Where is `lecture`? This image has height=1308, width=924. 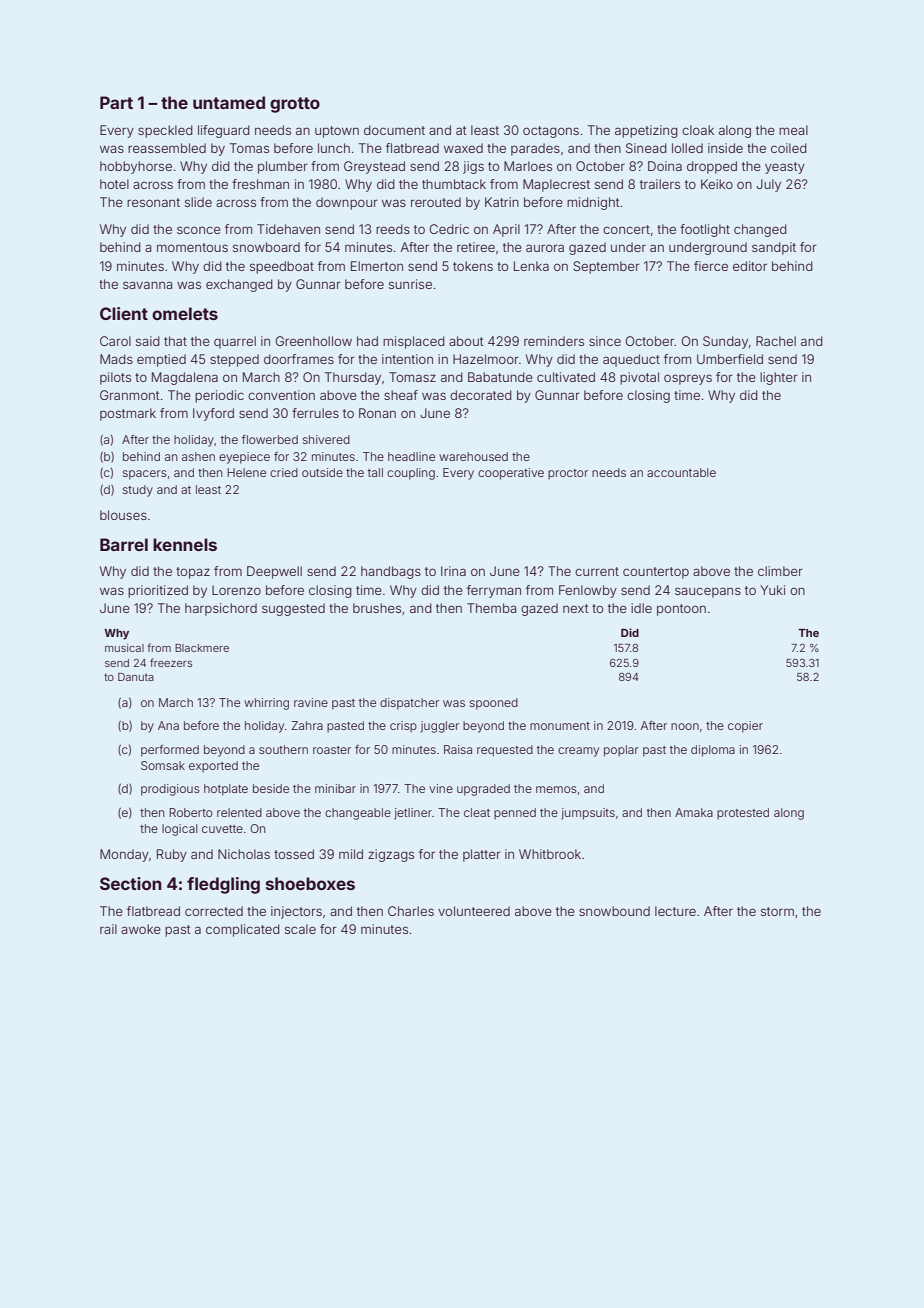 lecture is located at coordinates (675, 911).
